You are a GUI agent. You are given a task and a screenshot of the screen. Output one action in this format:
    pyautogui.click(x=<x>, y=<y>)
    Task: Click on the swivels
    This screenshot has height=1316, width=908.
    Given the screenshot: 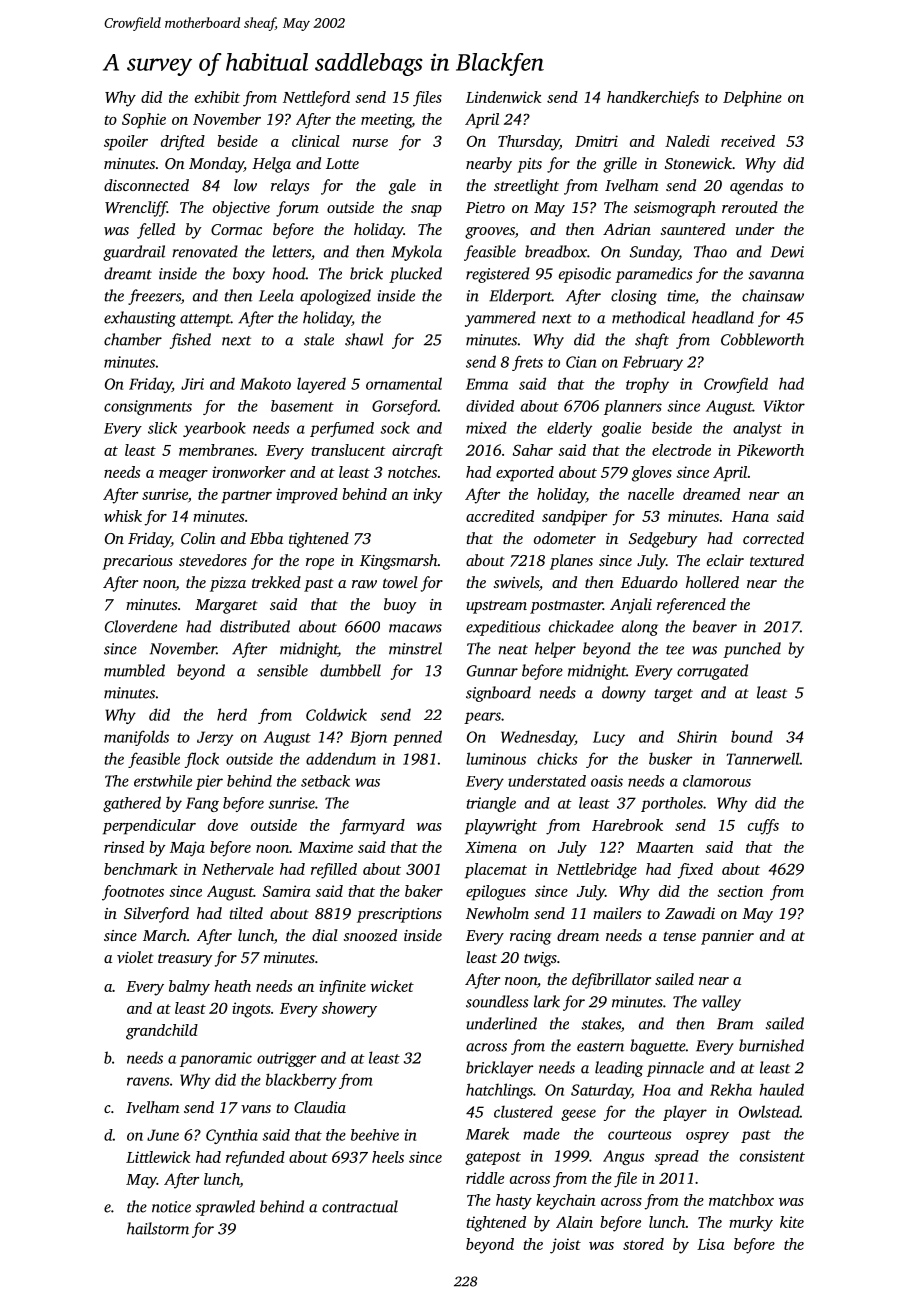 What is the action you would take?
    pyautogui.click(x=516, y=582)
